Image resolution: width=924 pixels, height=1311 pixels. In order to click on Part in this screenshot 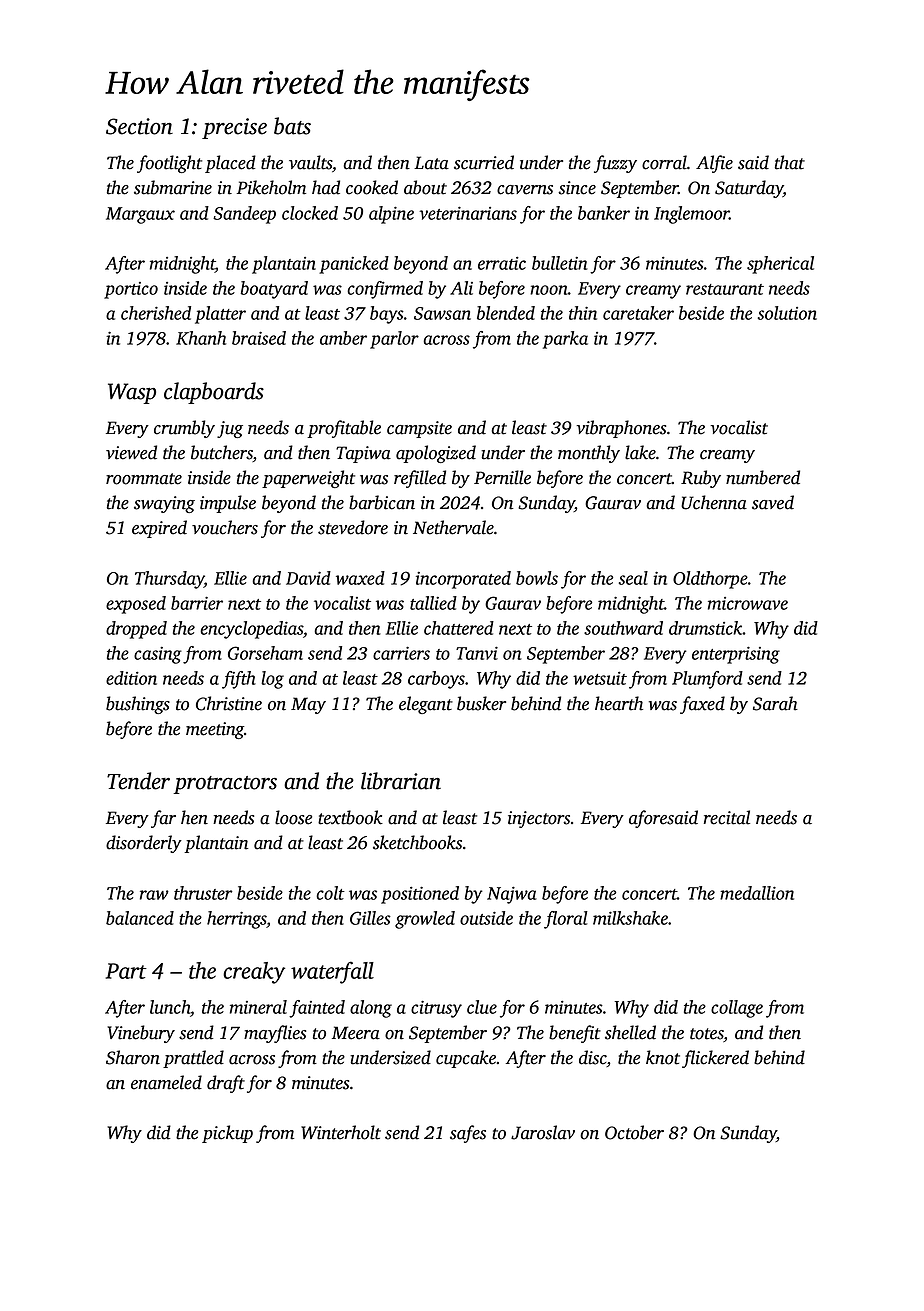, I will do `click(126, 971)`.
